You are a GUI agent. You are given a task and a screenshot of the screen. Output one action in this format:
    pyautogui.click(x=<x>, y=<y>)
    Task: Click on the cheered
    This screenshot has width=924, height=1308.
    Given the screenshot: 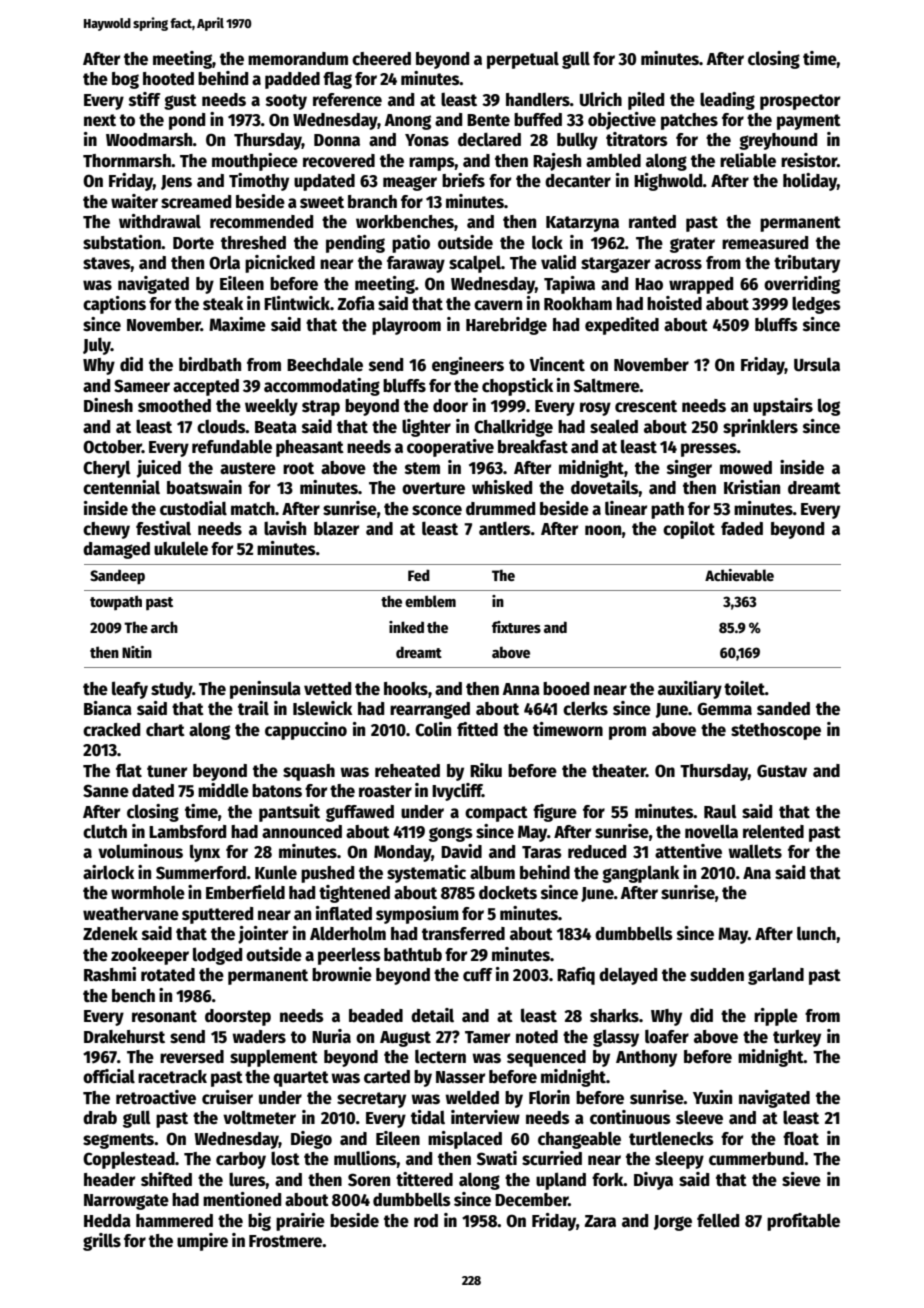 What is the action you would take?
    pyautogui.click(x=381, y=59)
